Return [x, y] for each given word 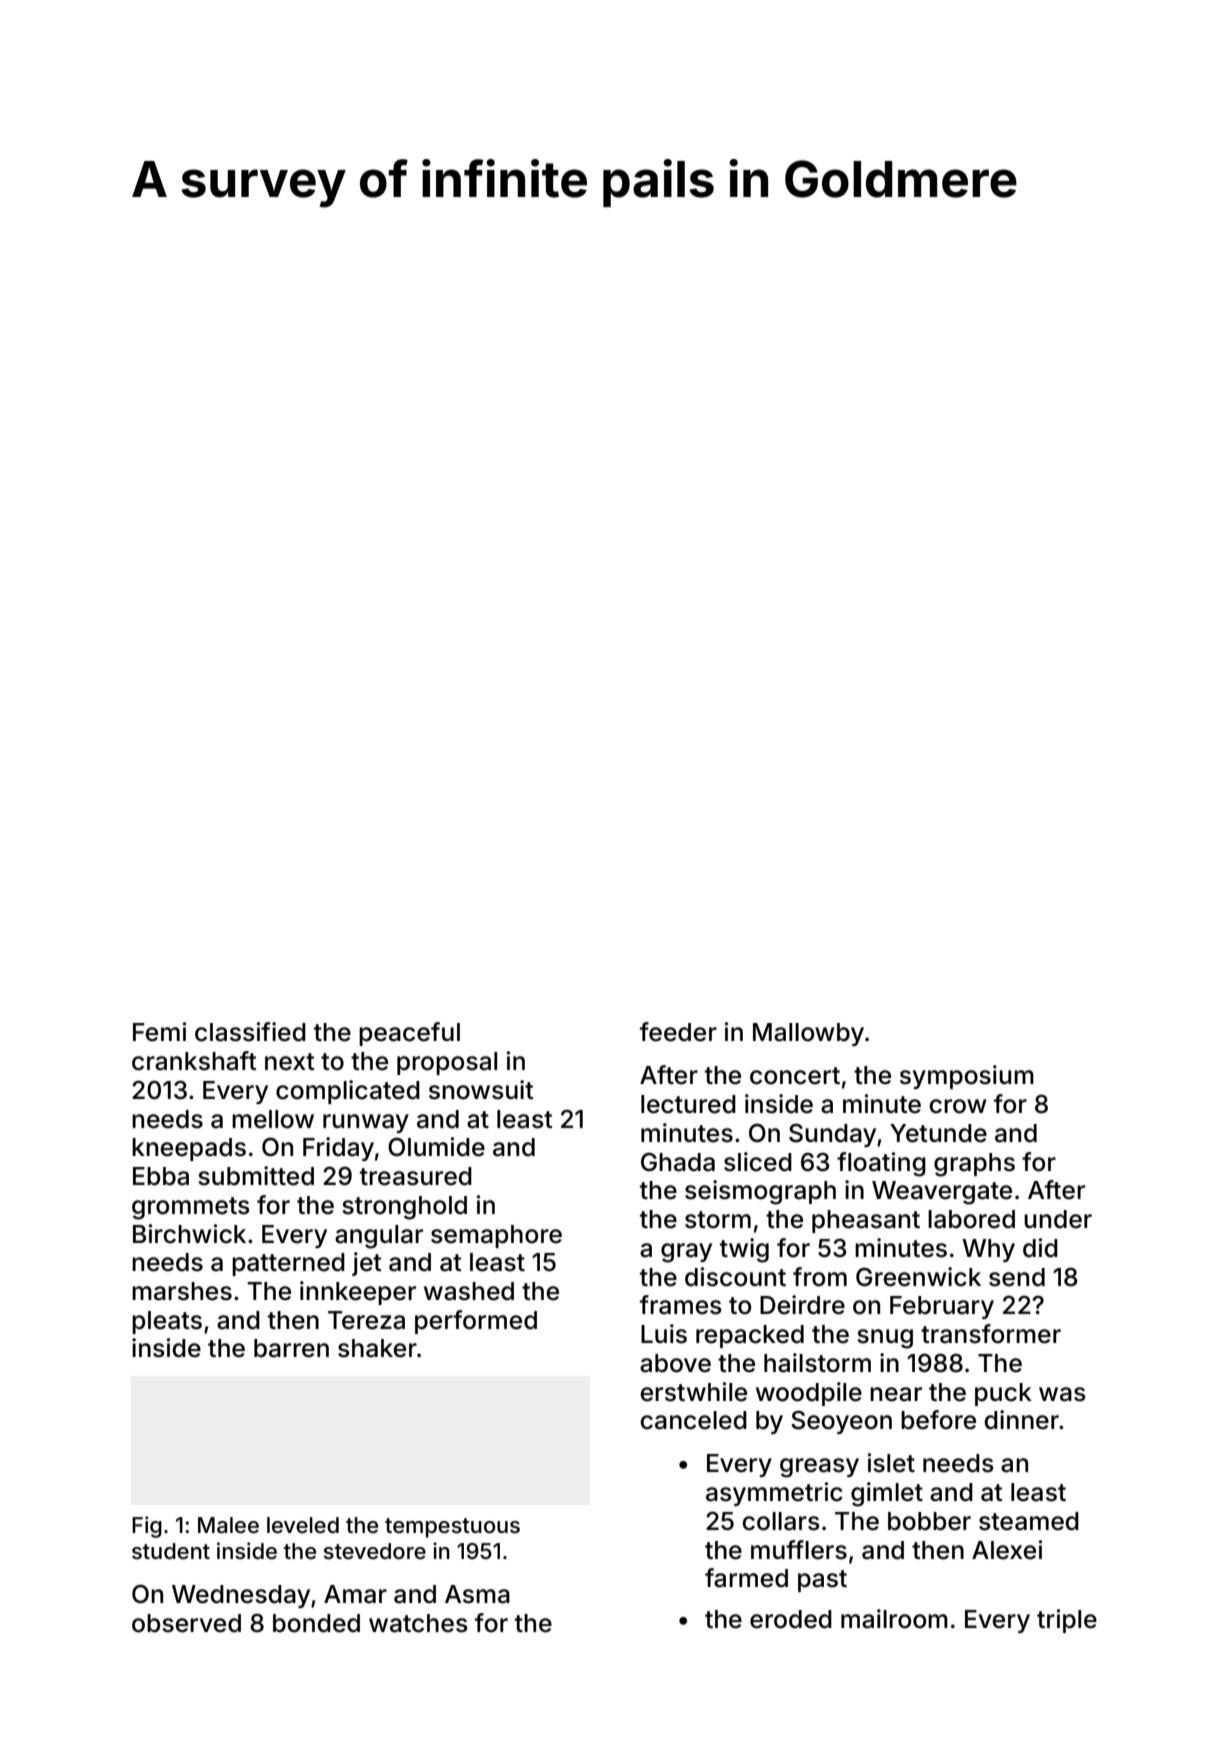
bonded [316, 1623]
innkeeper [358, 1293]
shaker [377, 1348]
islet [891, 1463]
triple [1067, 1621]
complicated [348, 1092]
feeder [678, 1032]
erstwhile [693, 1392]
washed [469, 1291]
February [942, 1307]
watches [418, 1623]
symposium [967, 1077]
